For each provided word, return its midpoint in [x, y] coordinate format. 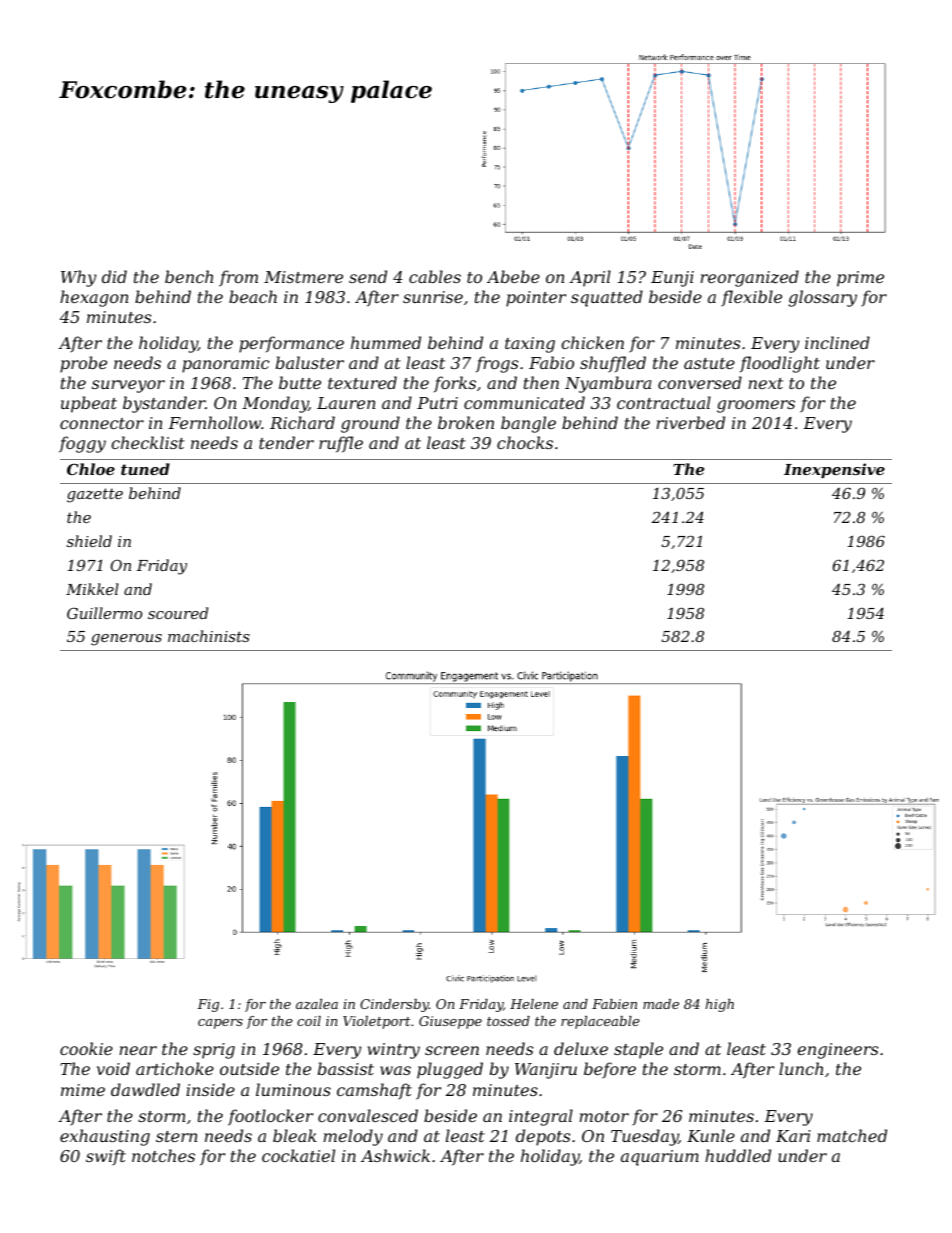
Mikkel [92, 589]
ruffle [341, 444]
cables [435, 276]
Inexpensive [834, 470]
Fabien [614, 1004]
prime [860, 279]
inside [210, 1089]
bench [189, 276]
